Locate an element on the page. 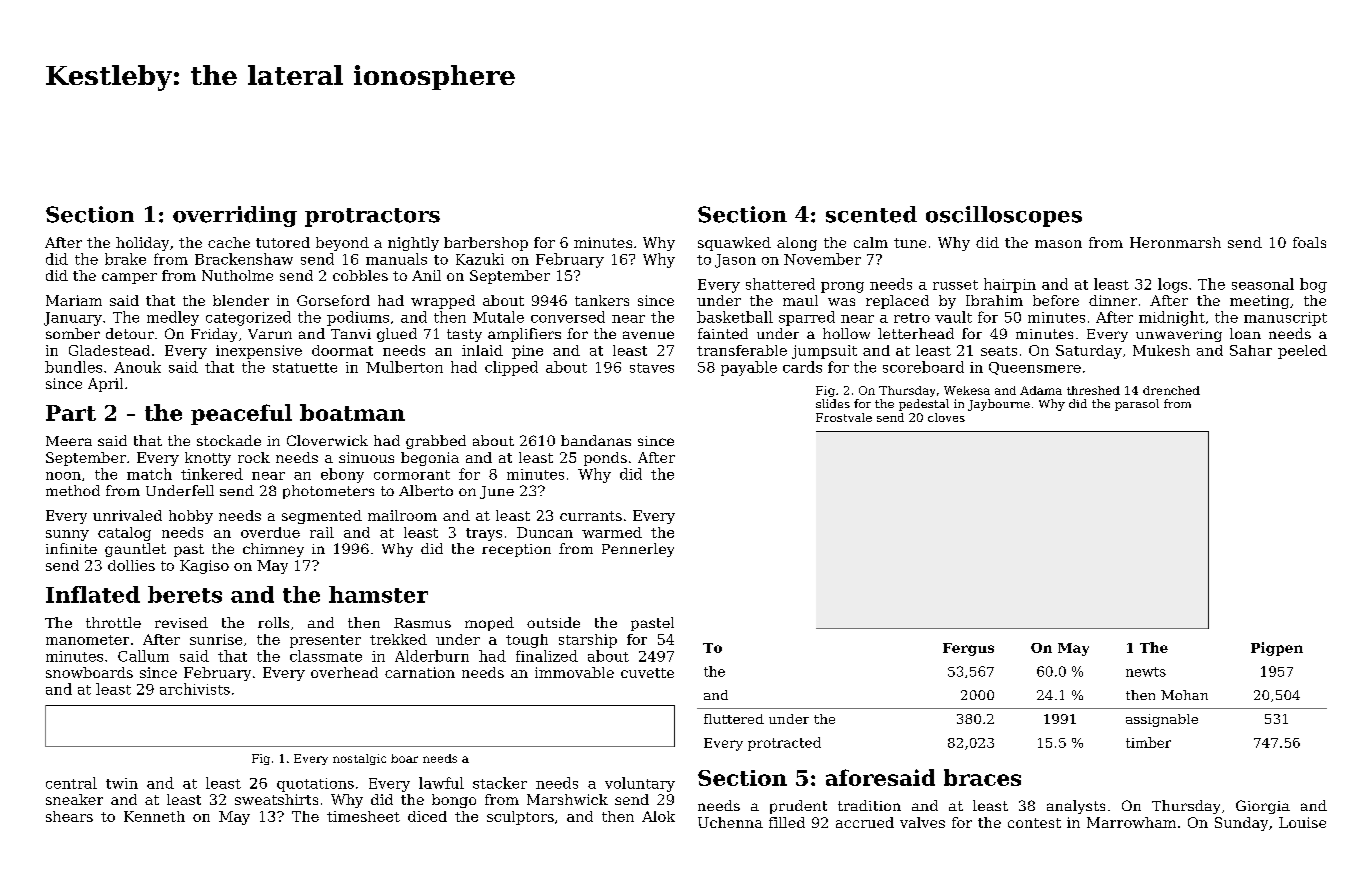 Image resolution: width=1372 pixels, height=887 pixels. archivists is located at coordinates (195, 689).
